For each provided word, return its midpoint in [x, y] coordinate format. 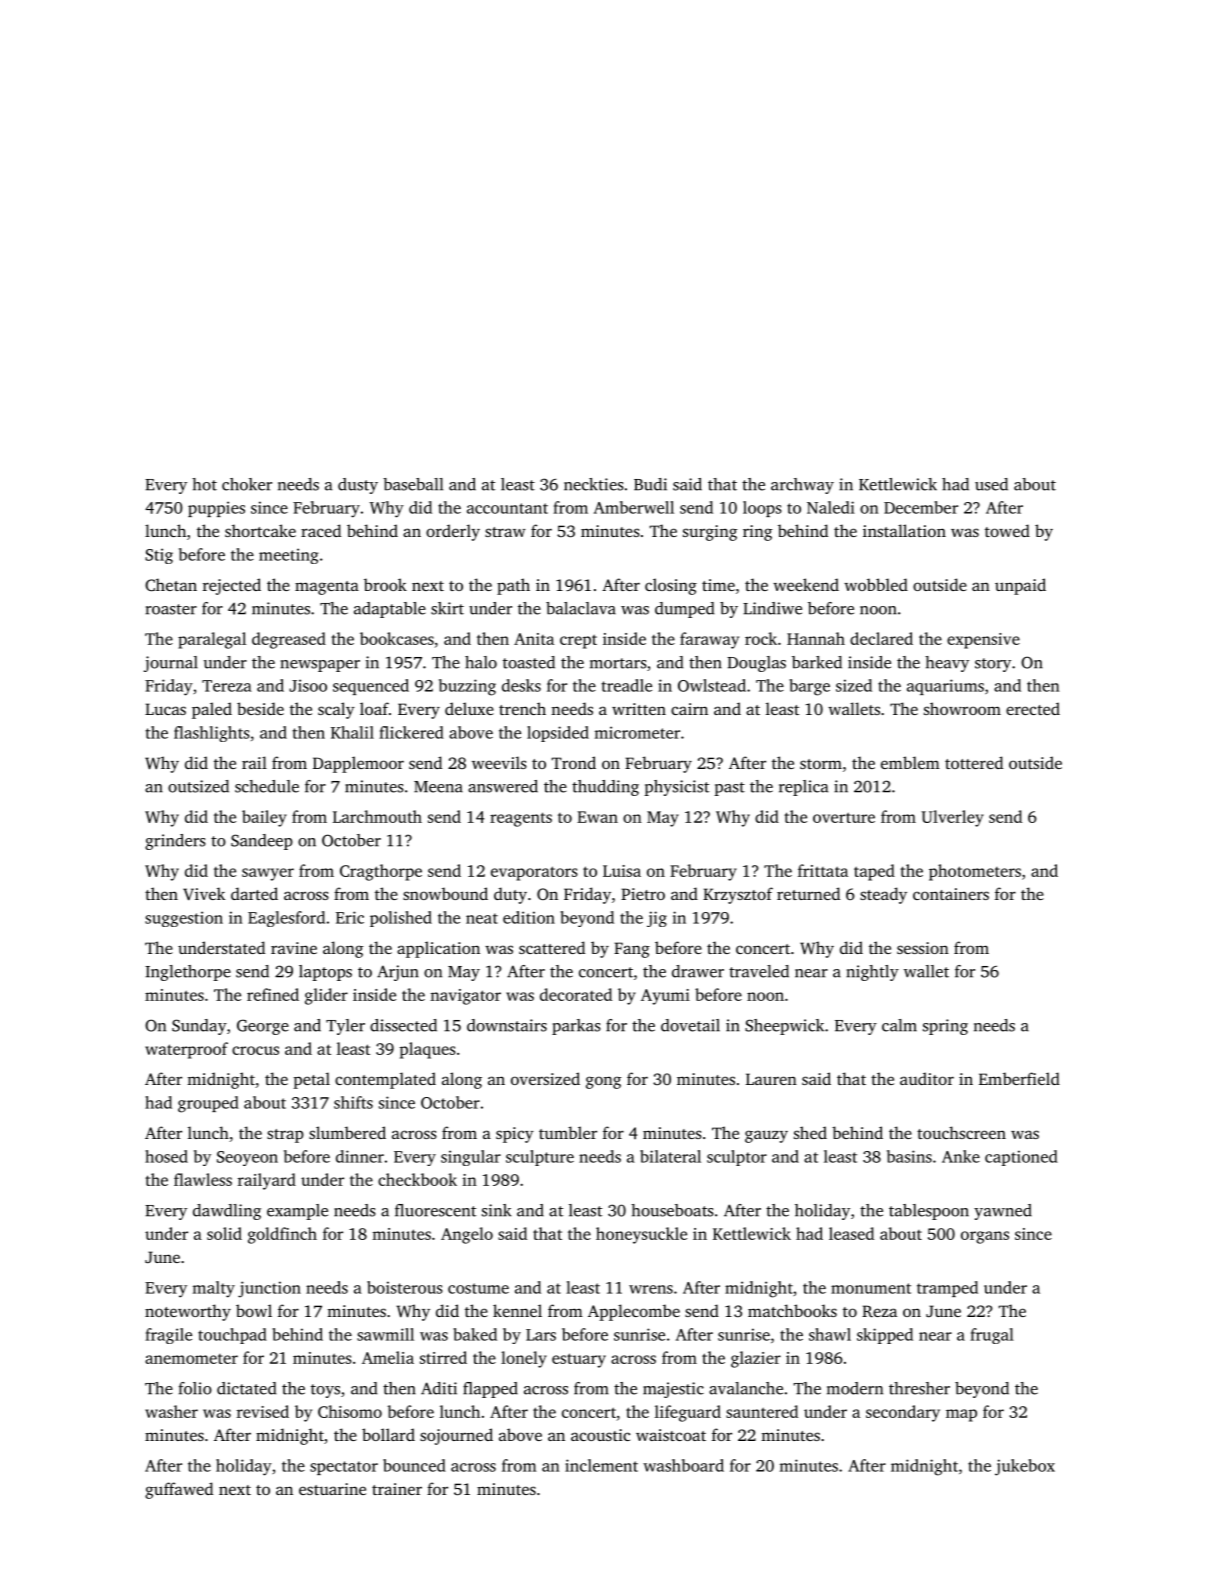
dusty [358, 486]
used [991, 484]
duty [510, 895]
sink [497, 1210]
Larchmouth [377, 816]
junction [269, 1289]
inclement [601, 1465]
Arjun [398, 973]
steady [883, 895]
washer [171, 1411]
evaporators [534, 873]
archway [802, 486]
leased [851, 1233]
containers [951, 894]
